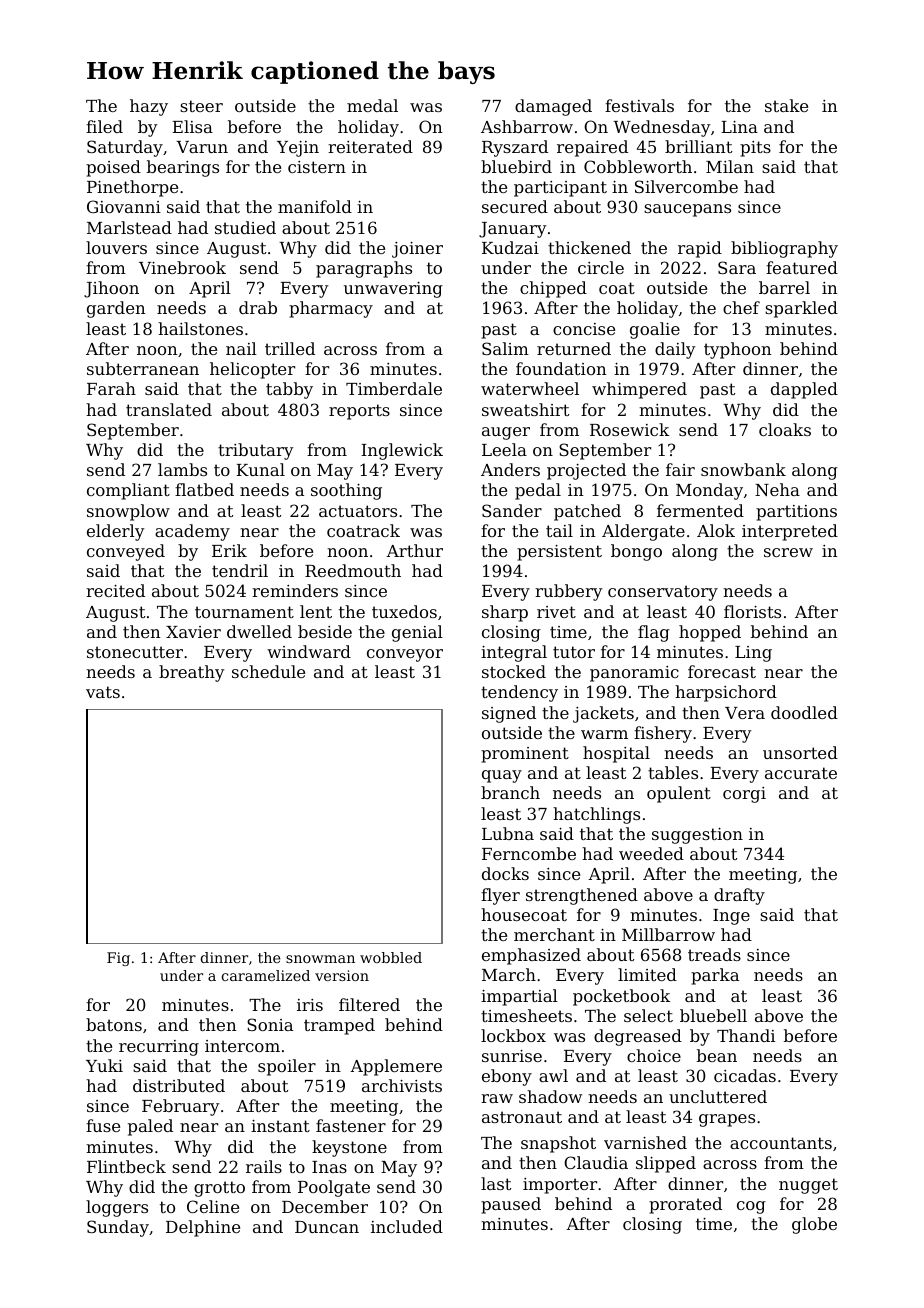 The width and height of the page is (924, 1308). Describe the element at coordinates (509, 714) in the page. I see `signed` at that location.
